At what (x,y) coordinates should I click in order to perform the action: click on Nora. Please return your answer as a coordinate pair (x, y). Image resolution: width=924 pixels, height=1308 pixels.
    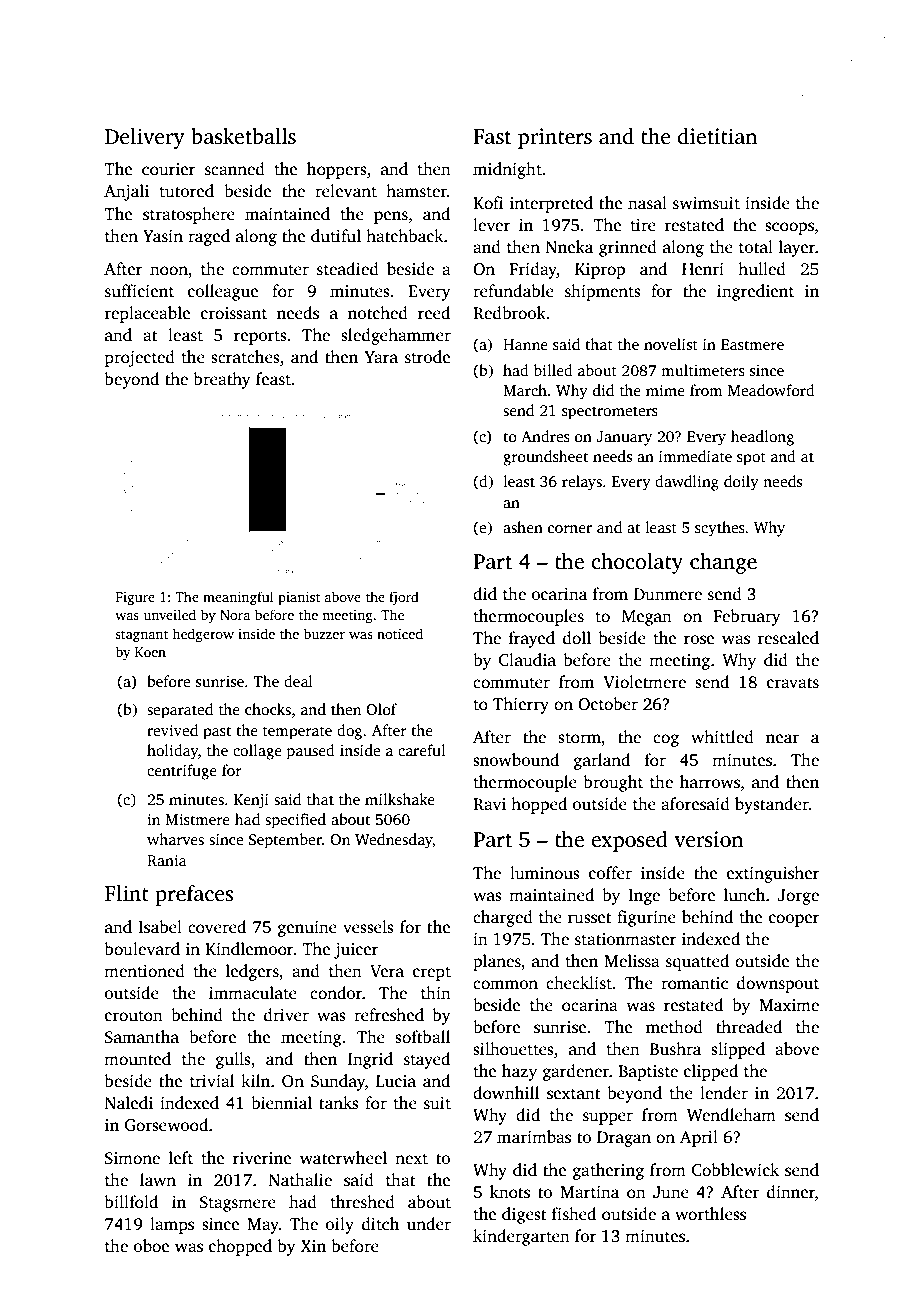
    Looking at the image, I should click on (235, 615).
